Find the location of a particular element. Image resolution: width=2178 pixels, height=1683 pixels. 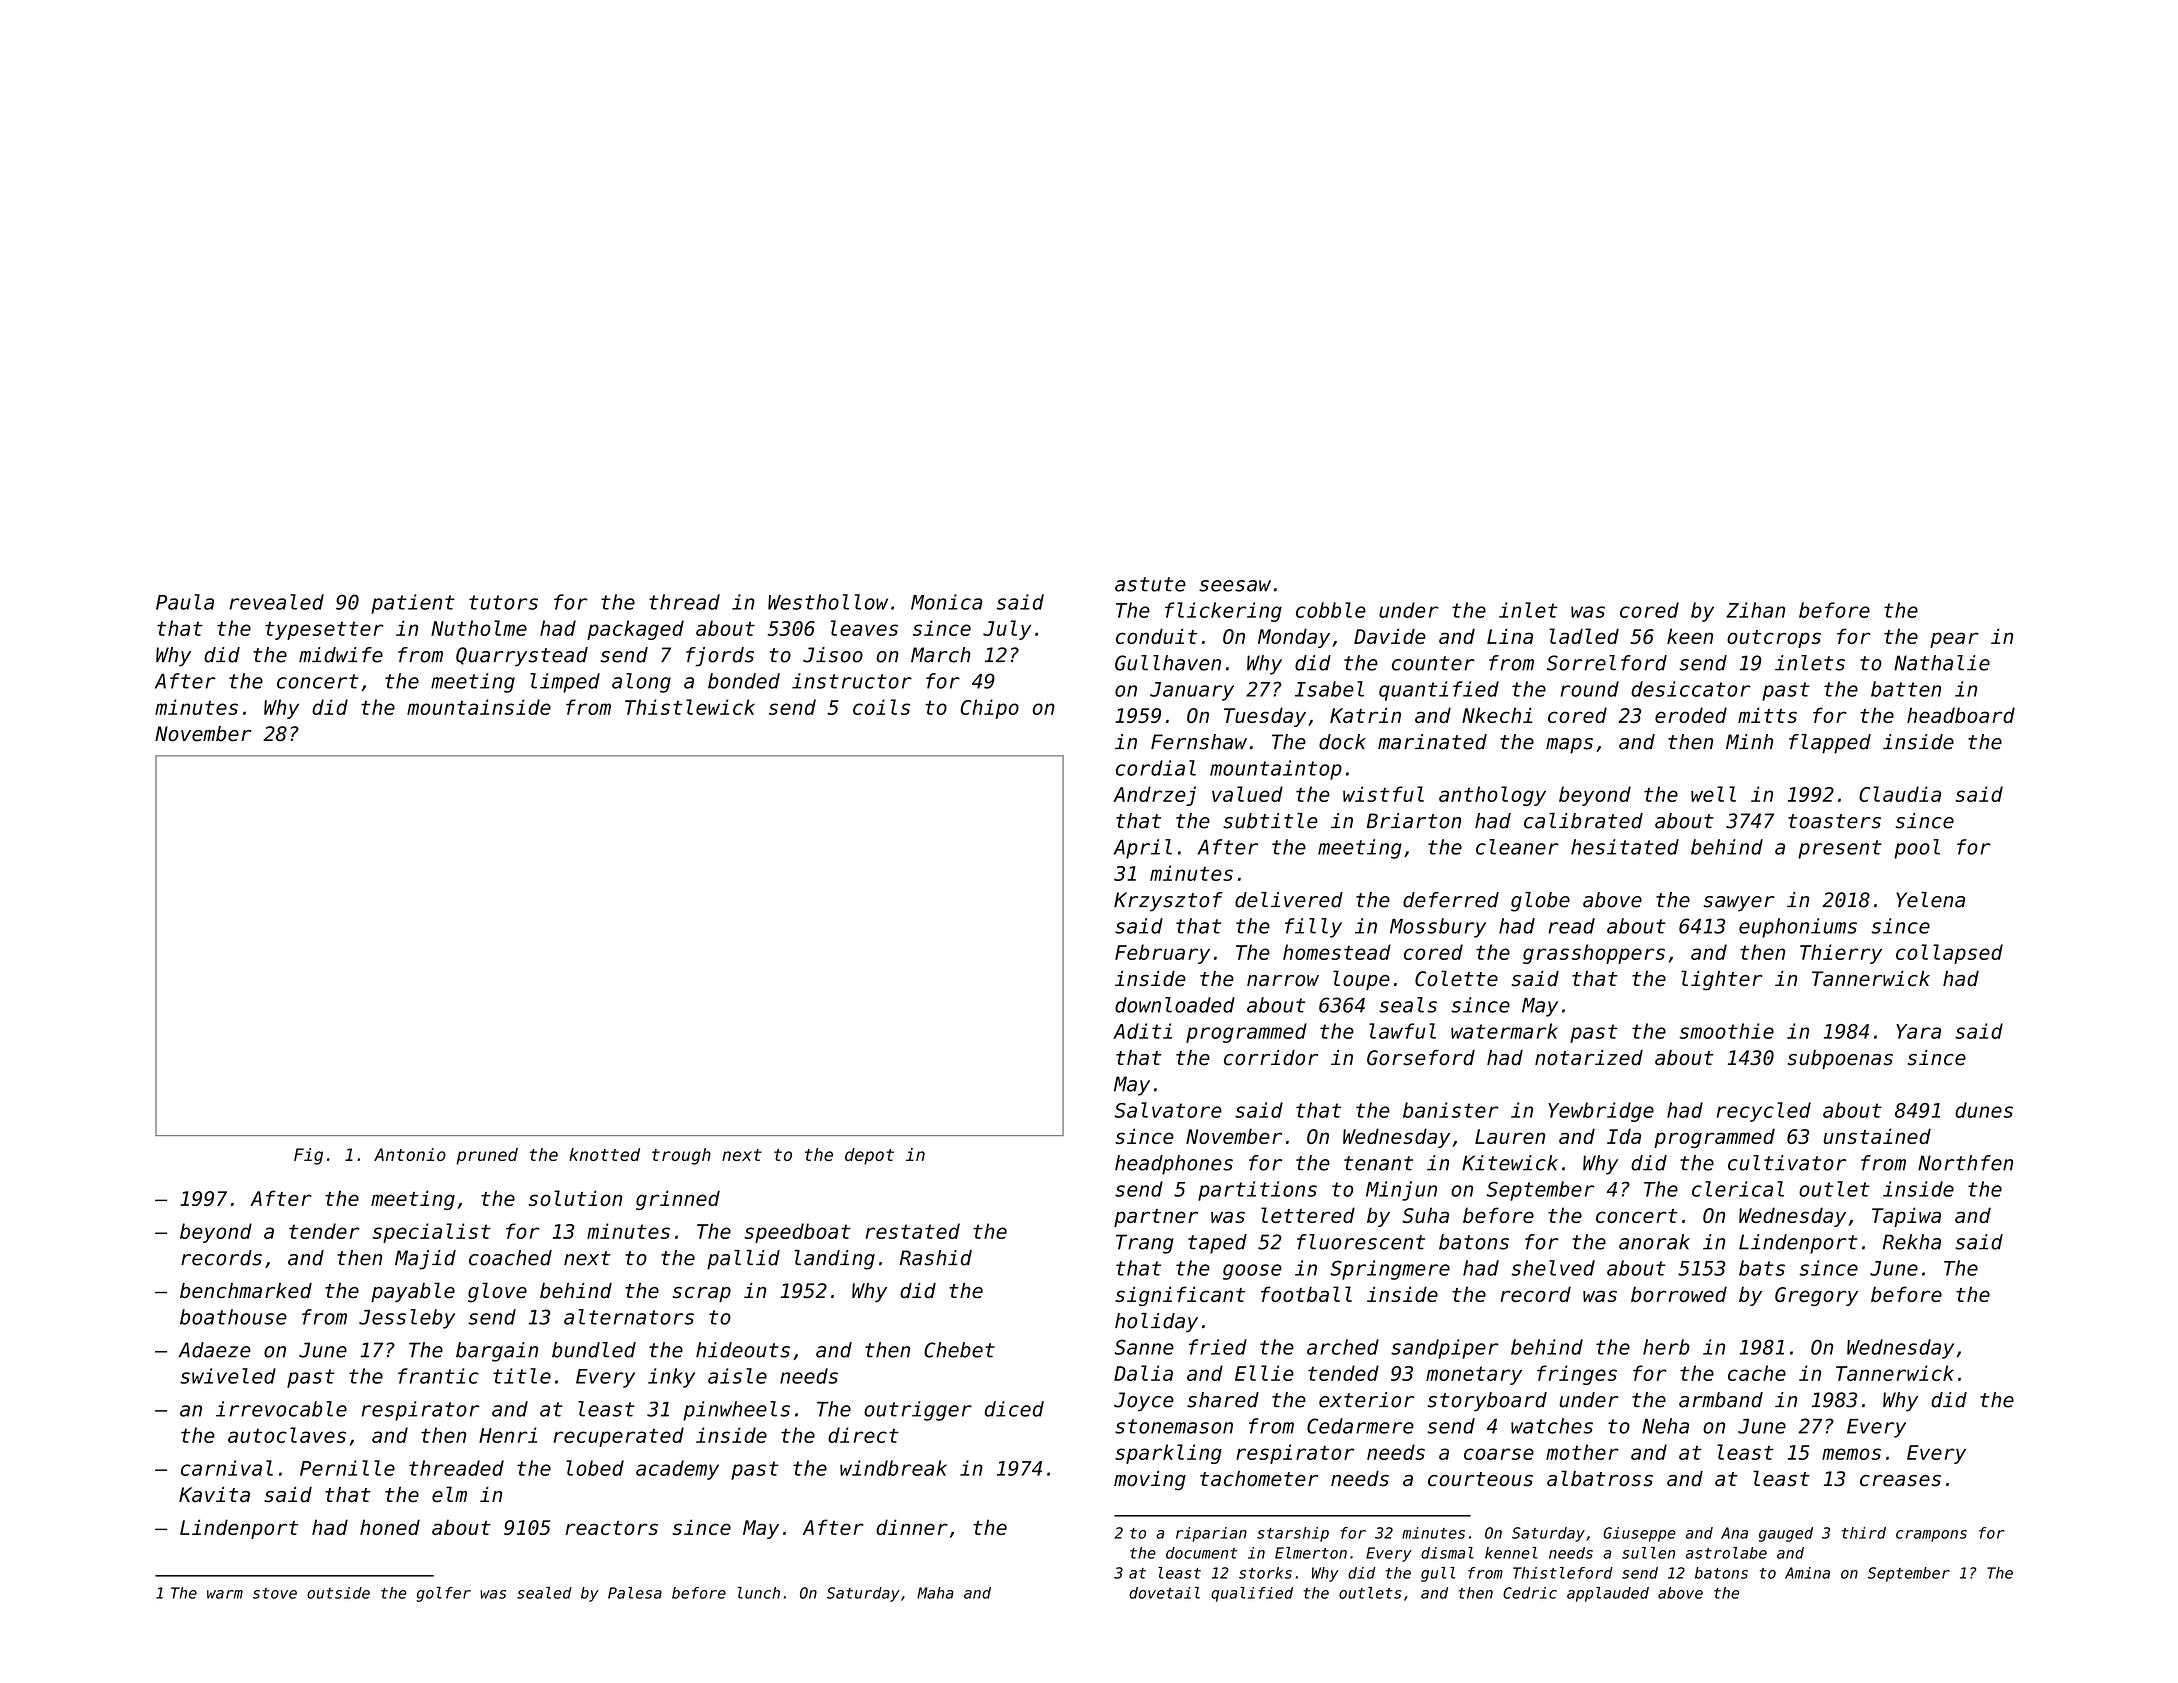

seesaw is located at coordinates (1235, 586).
